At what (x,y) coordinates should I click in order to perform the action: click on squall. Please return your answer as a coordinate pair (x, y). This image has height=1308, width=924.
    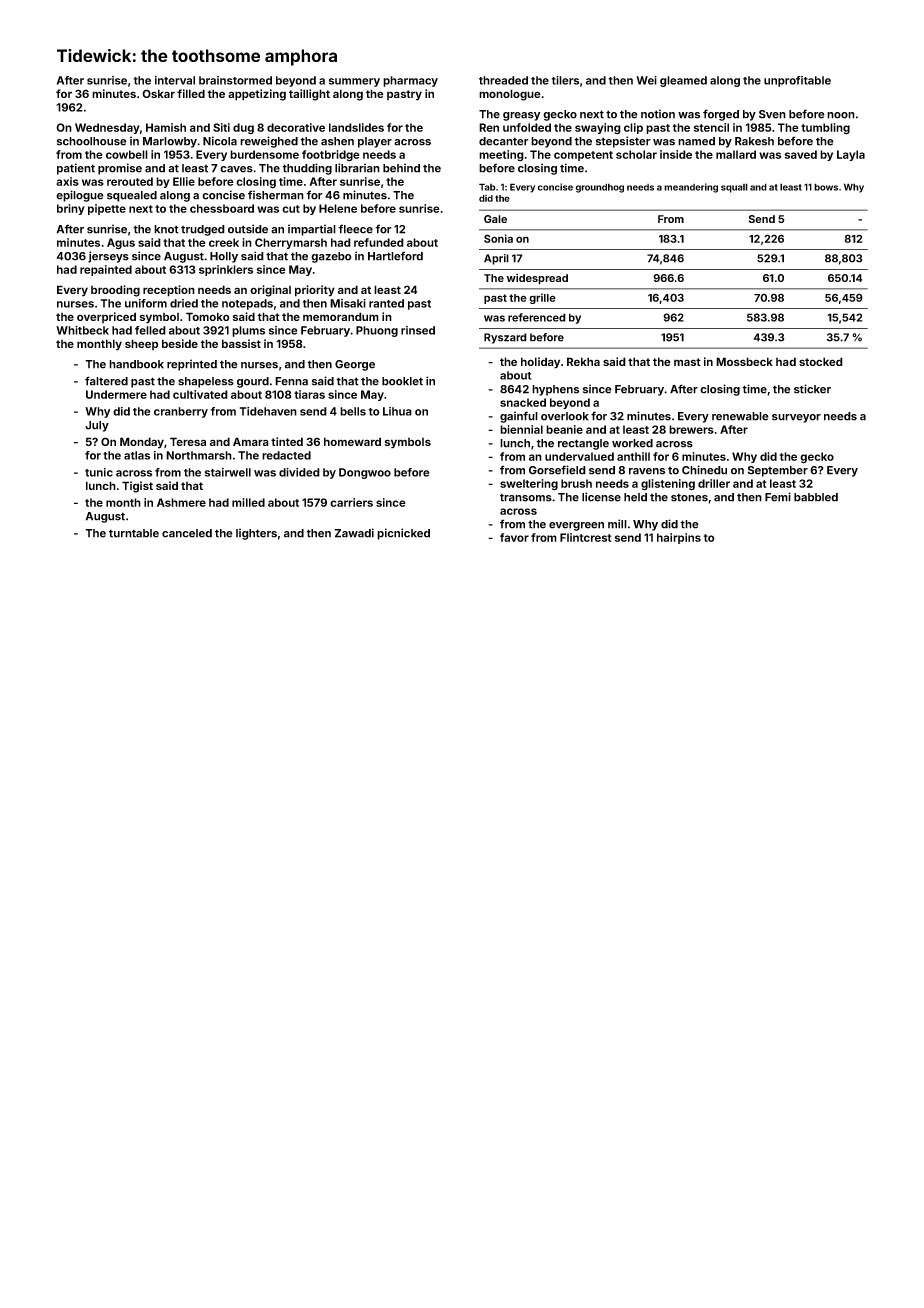
    Looking at the image, I should click on (734, 188).
